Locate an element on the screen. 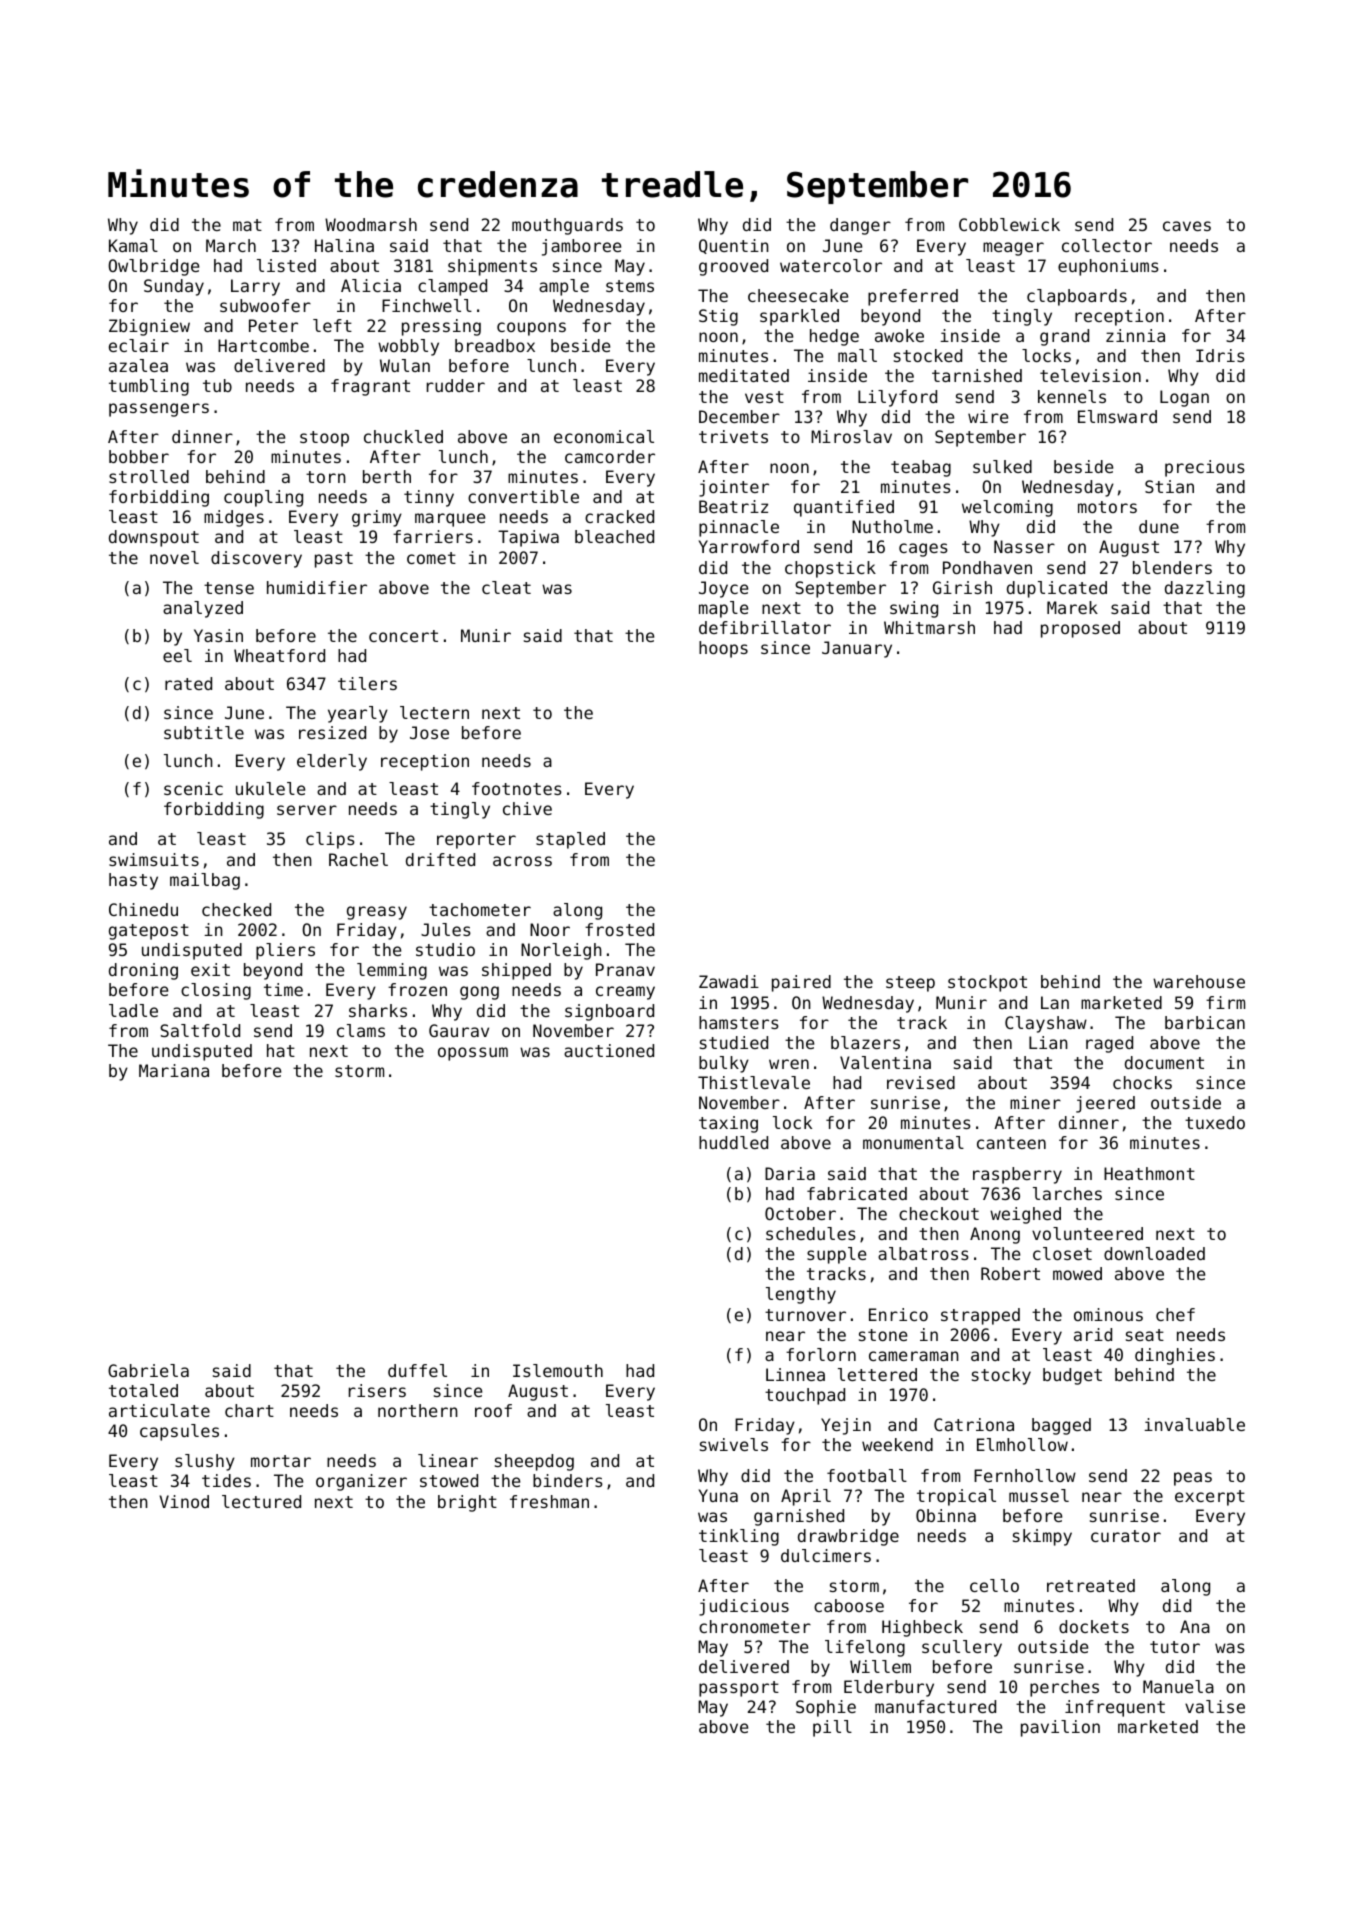 The width and height of the screenshot is (1354, 1915). warehouse is located at coordinates (1199, 981).
